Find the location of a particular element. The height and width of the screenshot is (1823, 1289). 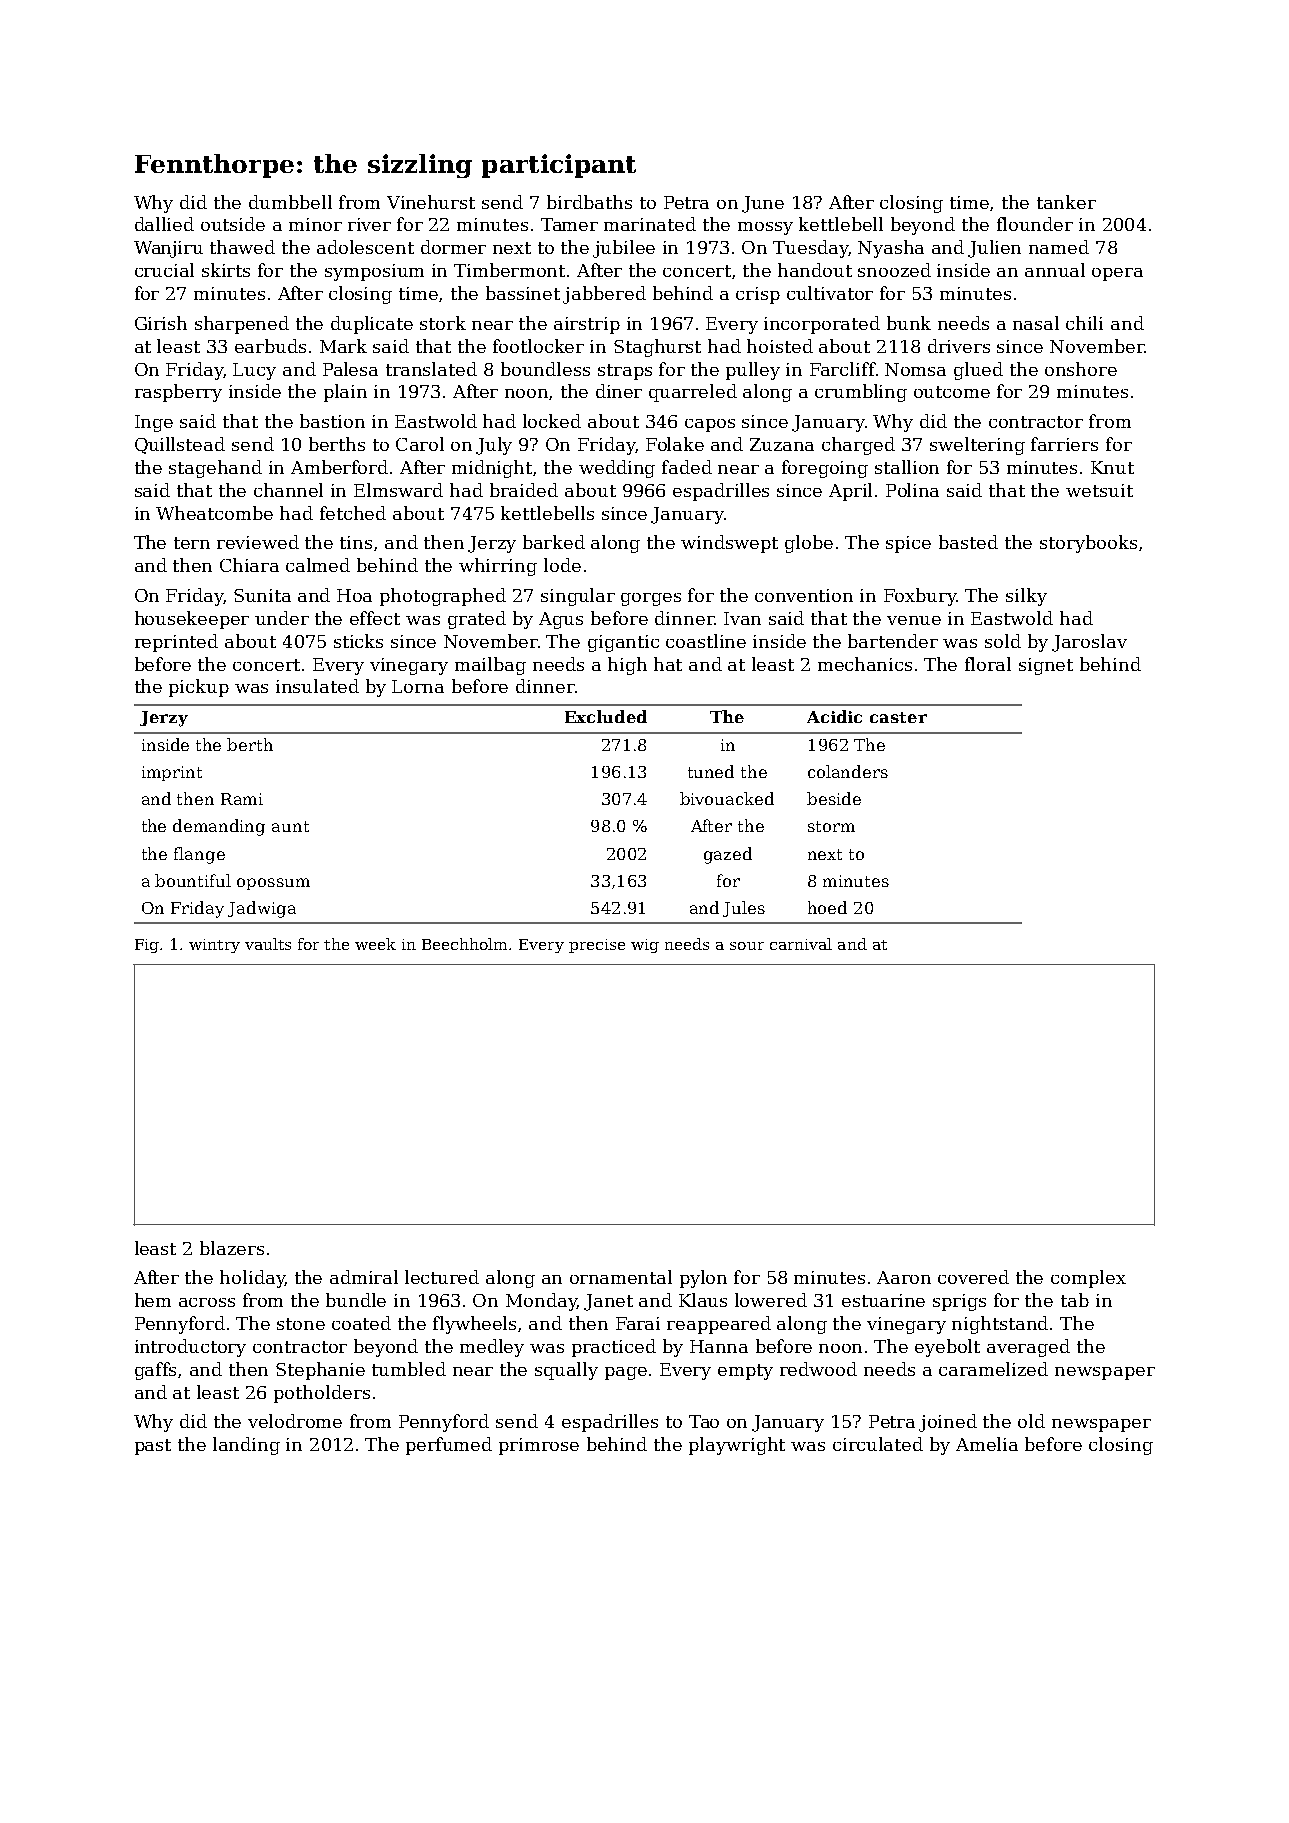

blazers is located at coordinates (232, 1248).
